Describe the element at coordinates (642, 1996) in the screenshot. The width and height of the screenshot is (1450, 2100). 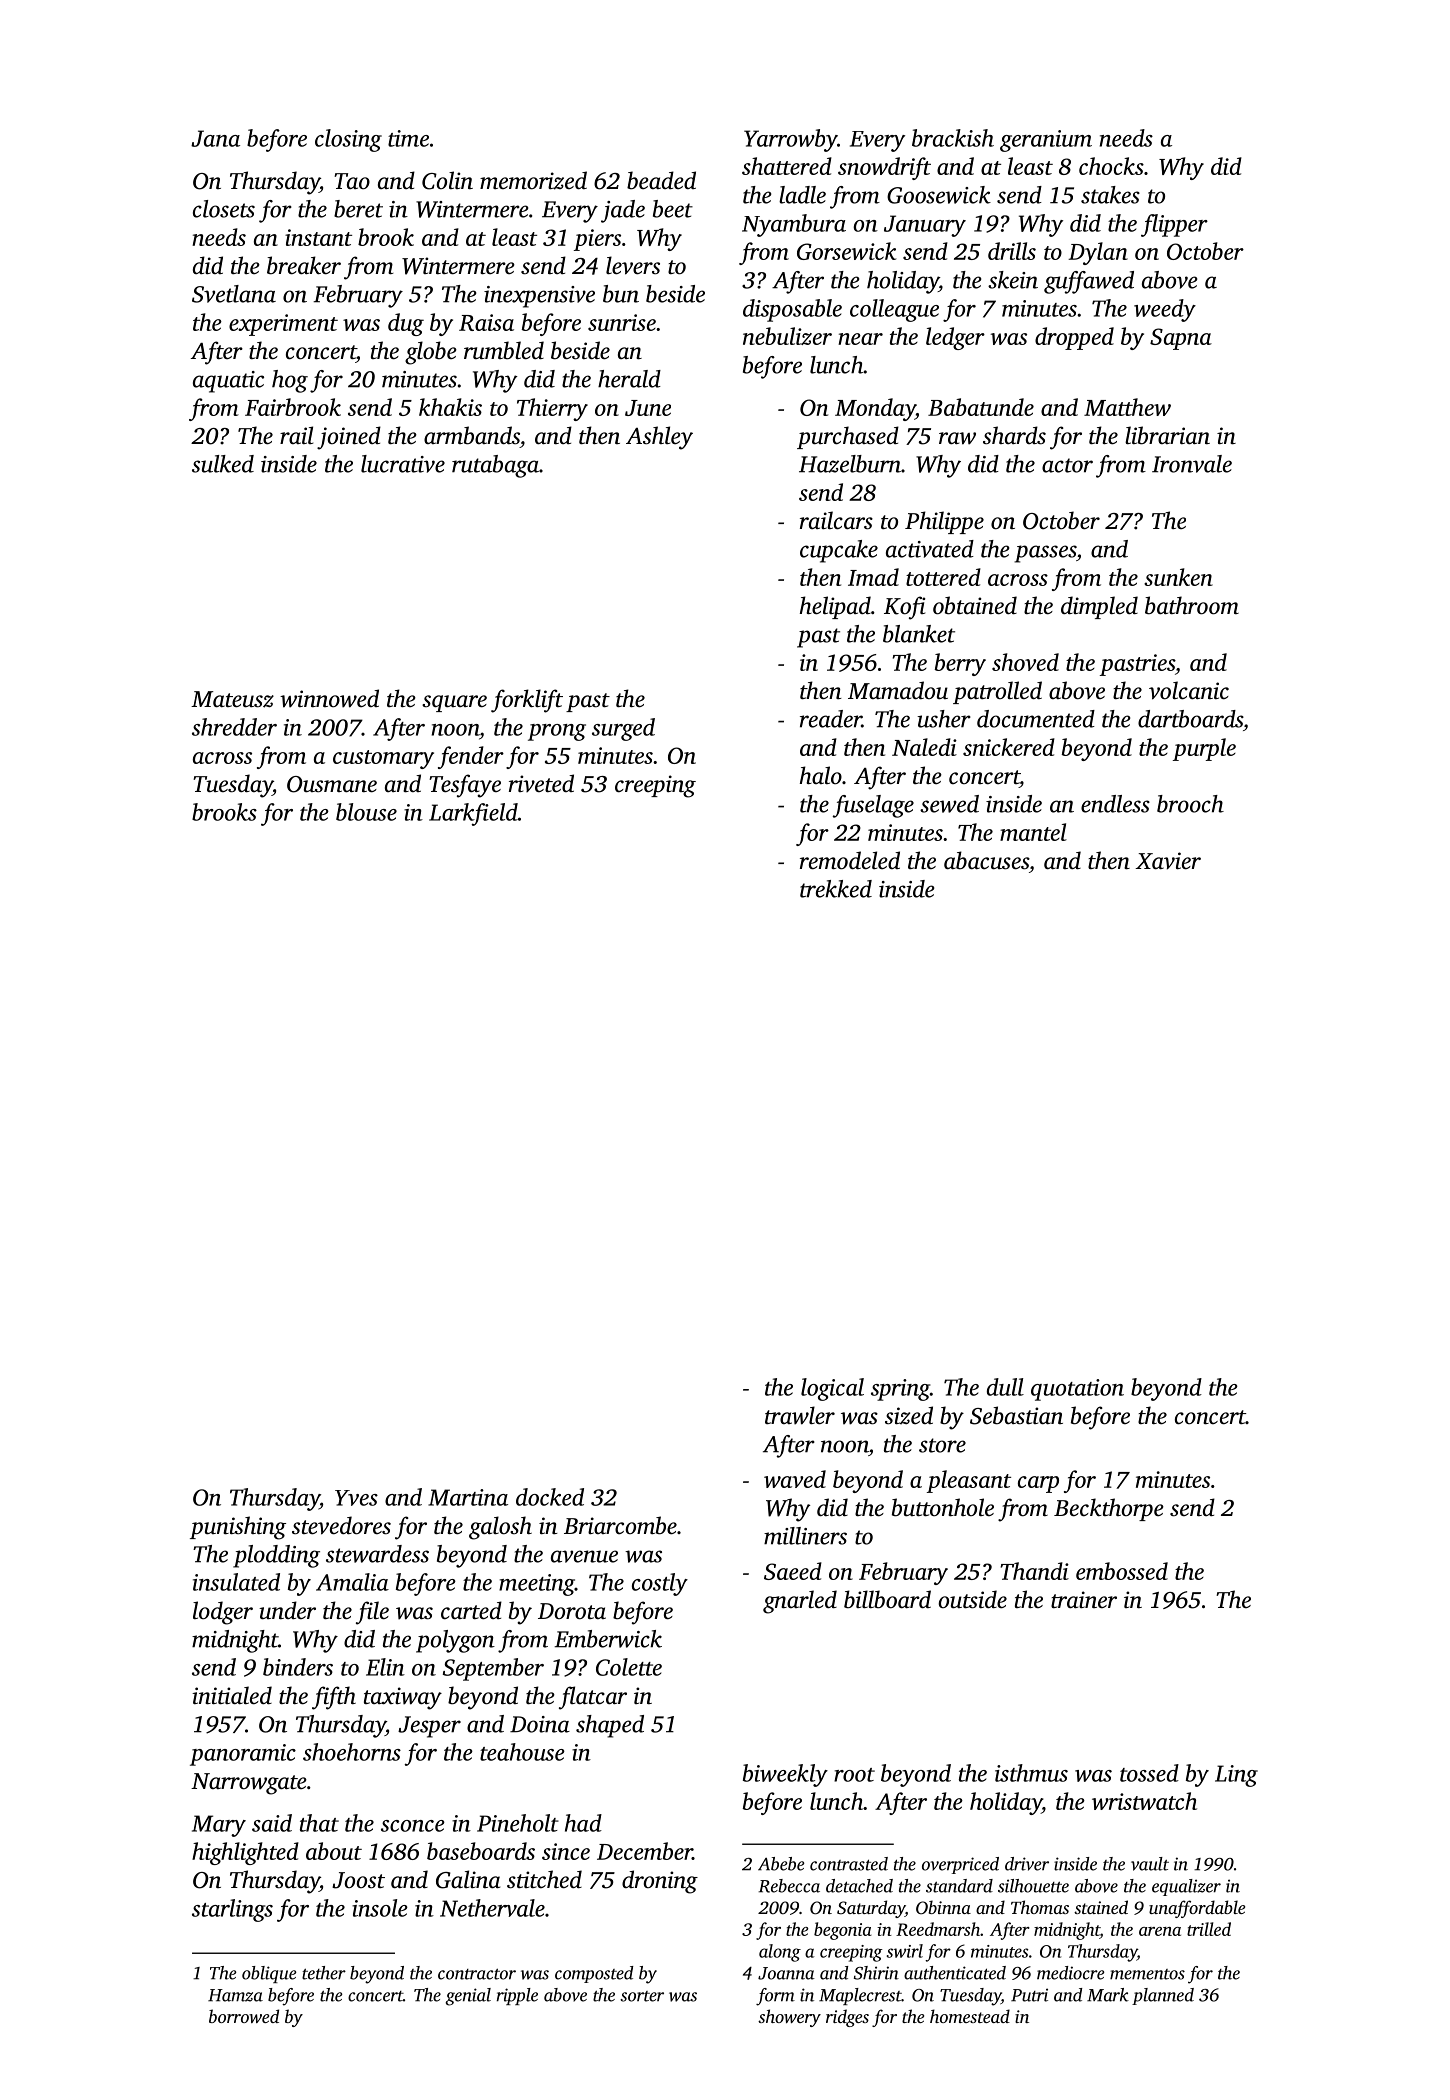
I see `sorter` at that location.
